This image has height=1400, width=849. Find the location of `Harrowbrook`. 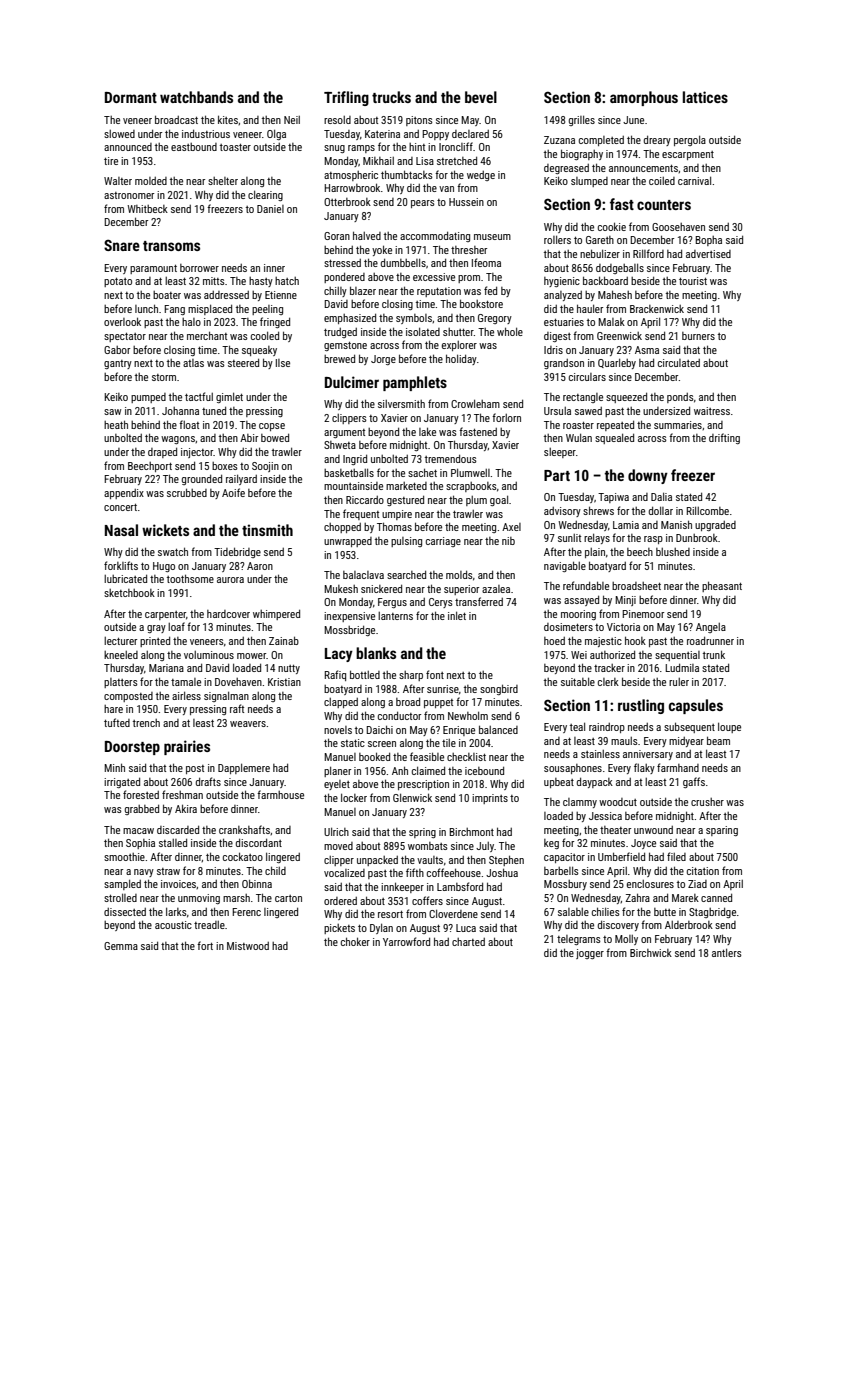

Harrowbrook is located at coordinates (352, 187).
